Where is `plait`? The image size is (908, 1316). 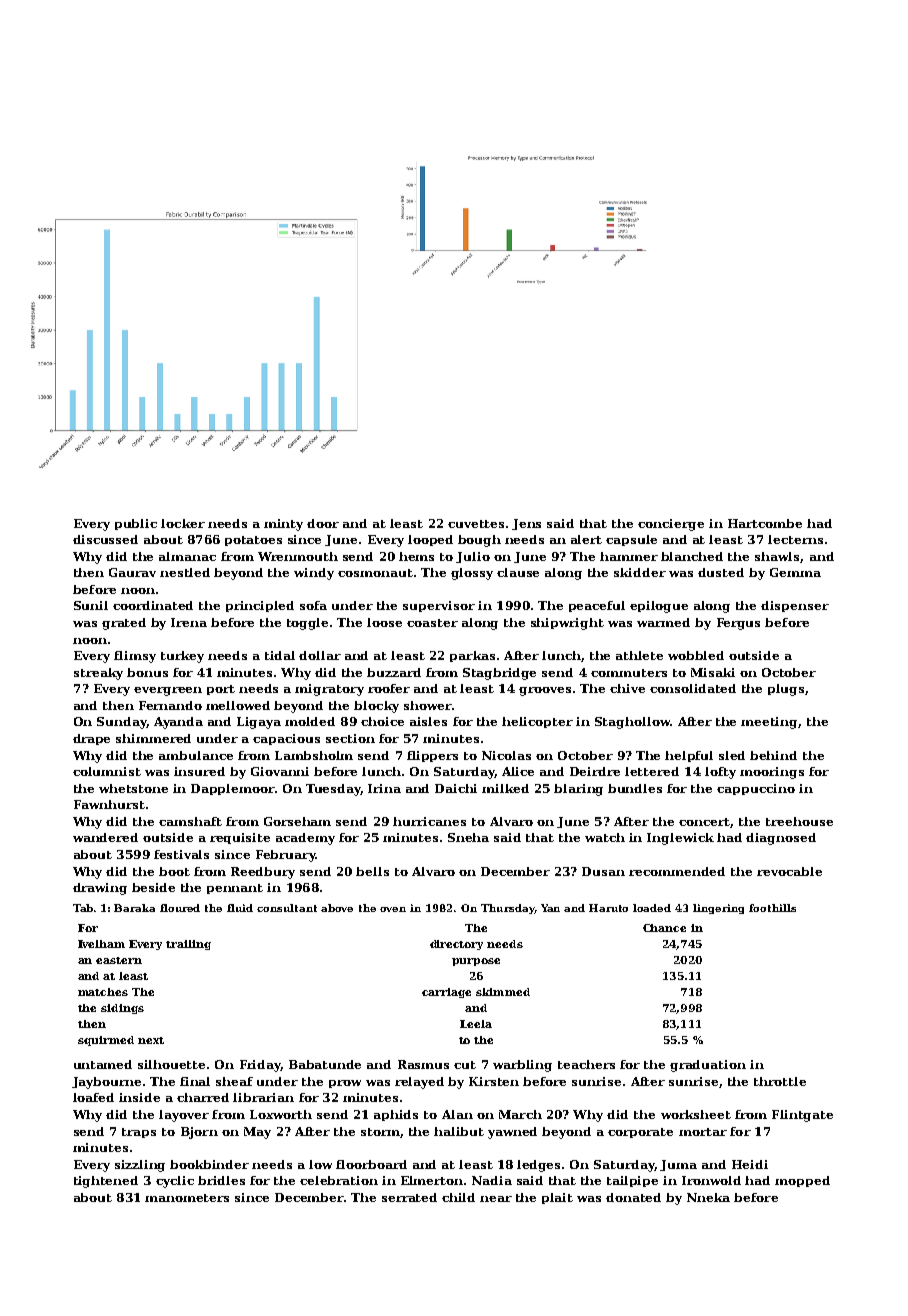 plait is located at coordinates (557, 1198).
